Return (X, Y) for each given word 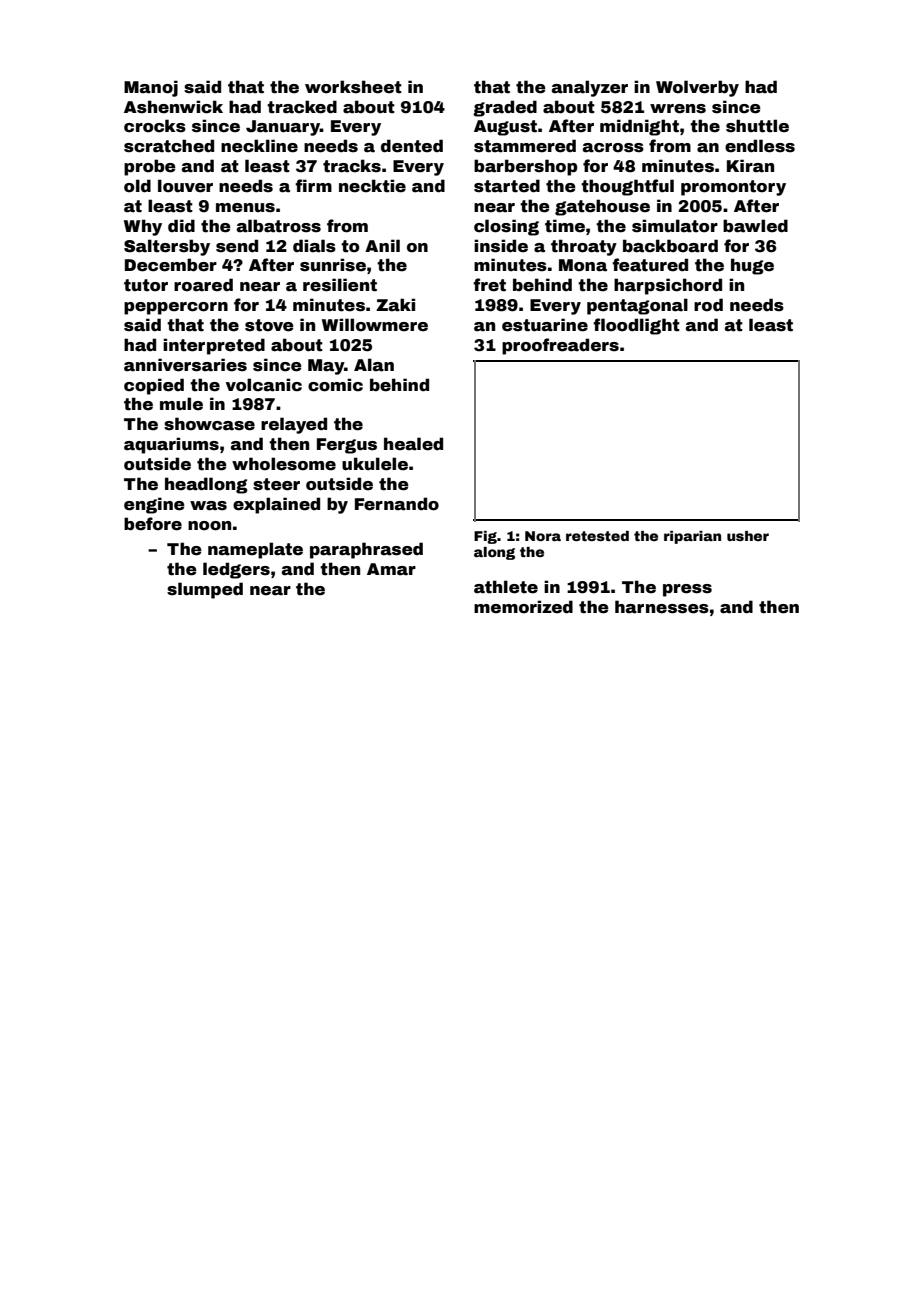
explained (276, 505)
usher (748, 536)
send (237, 246)
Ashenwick (173, 107)
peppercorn (176, 308)
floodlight (636, 326)
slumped (205, 590)
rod (708, 305)
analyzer (590, 88)
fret (489, 285)
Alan (374, 365)
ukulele (375, 464)
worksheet (353, 87)
